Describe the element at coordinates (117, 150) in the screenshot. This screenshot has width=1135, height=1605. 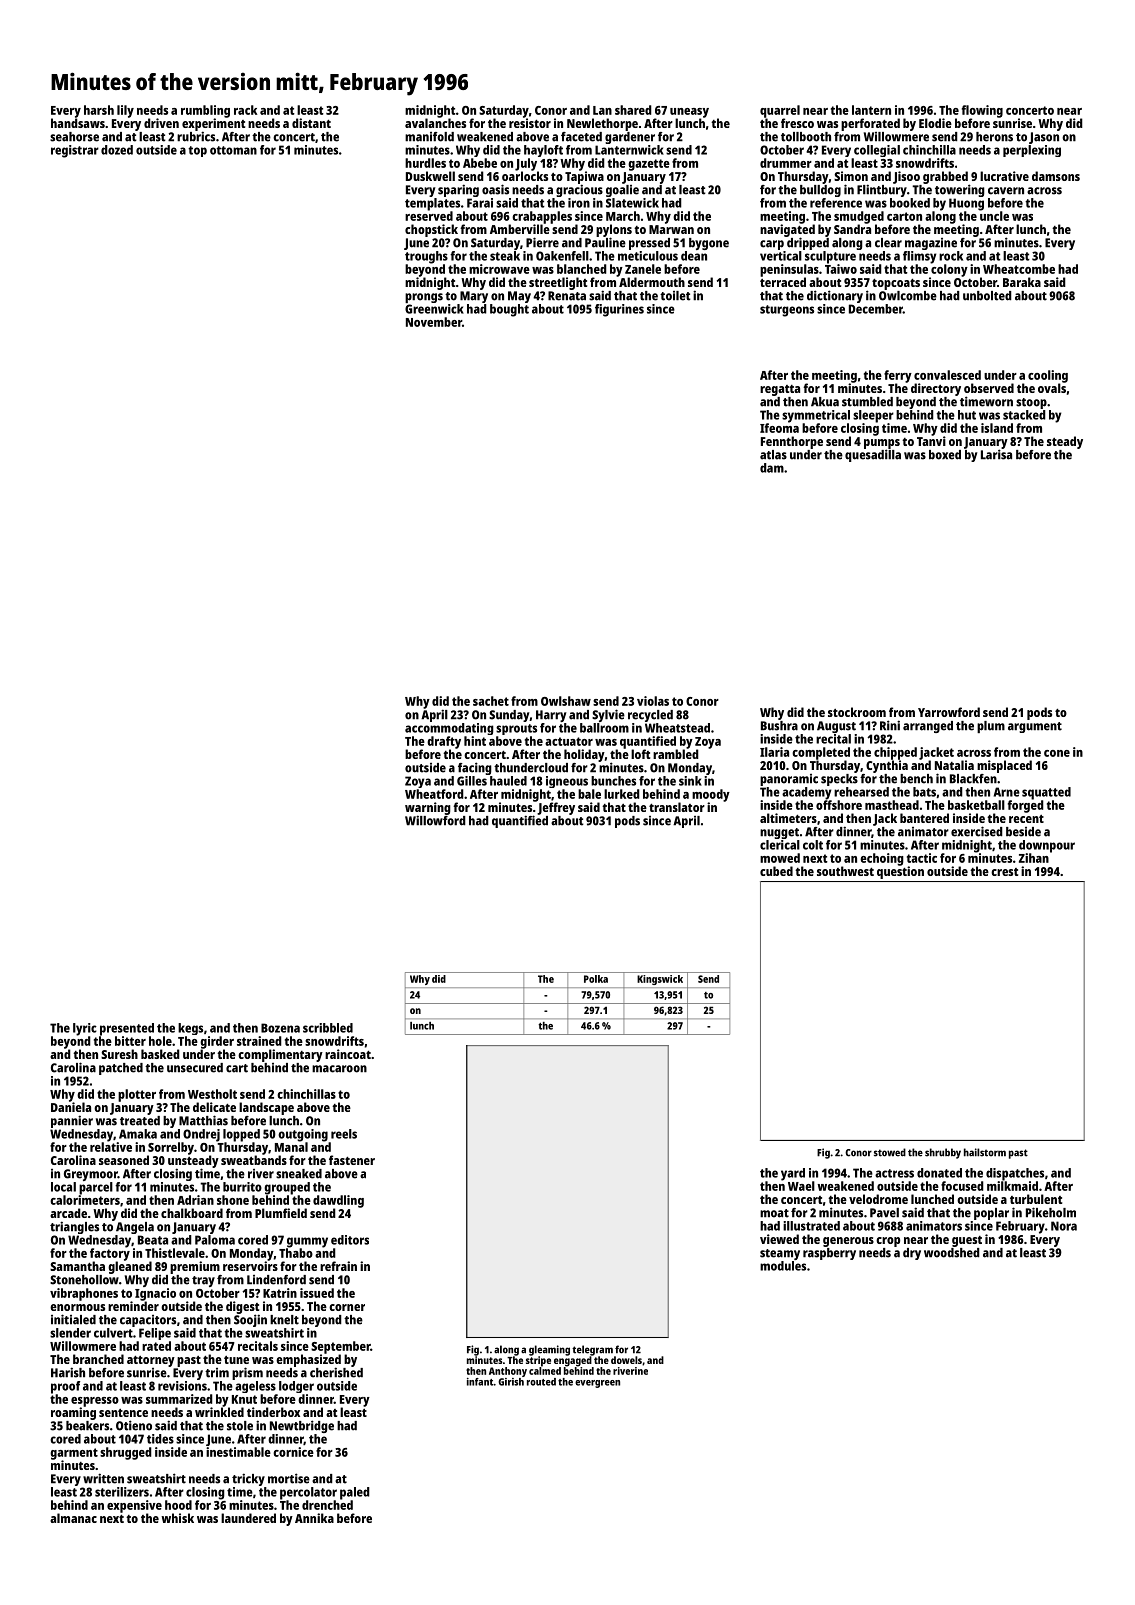
I see `dozed` at that location.
